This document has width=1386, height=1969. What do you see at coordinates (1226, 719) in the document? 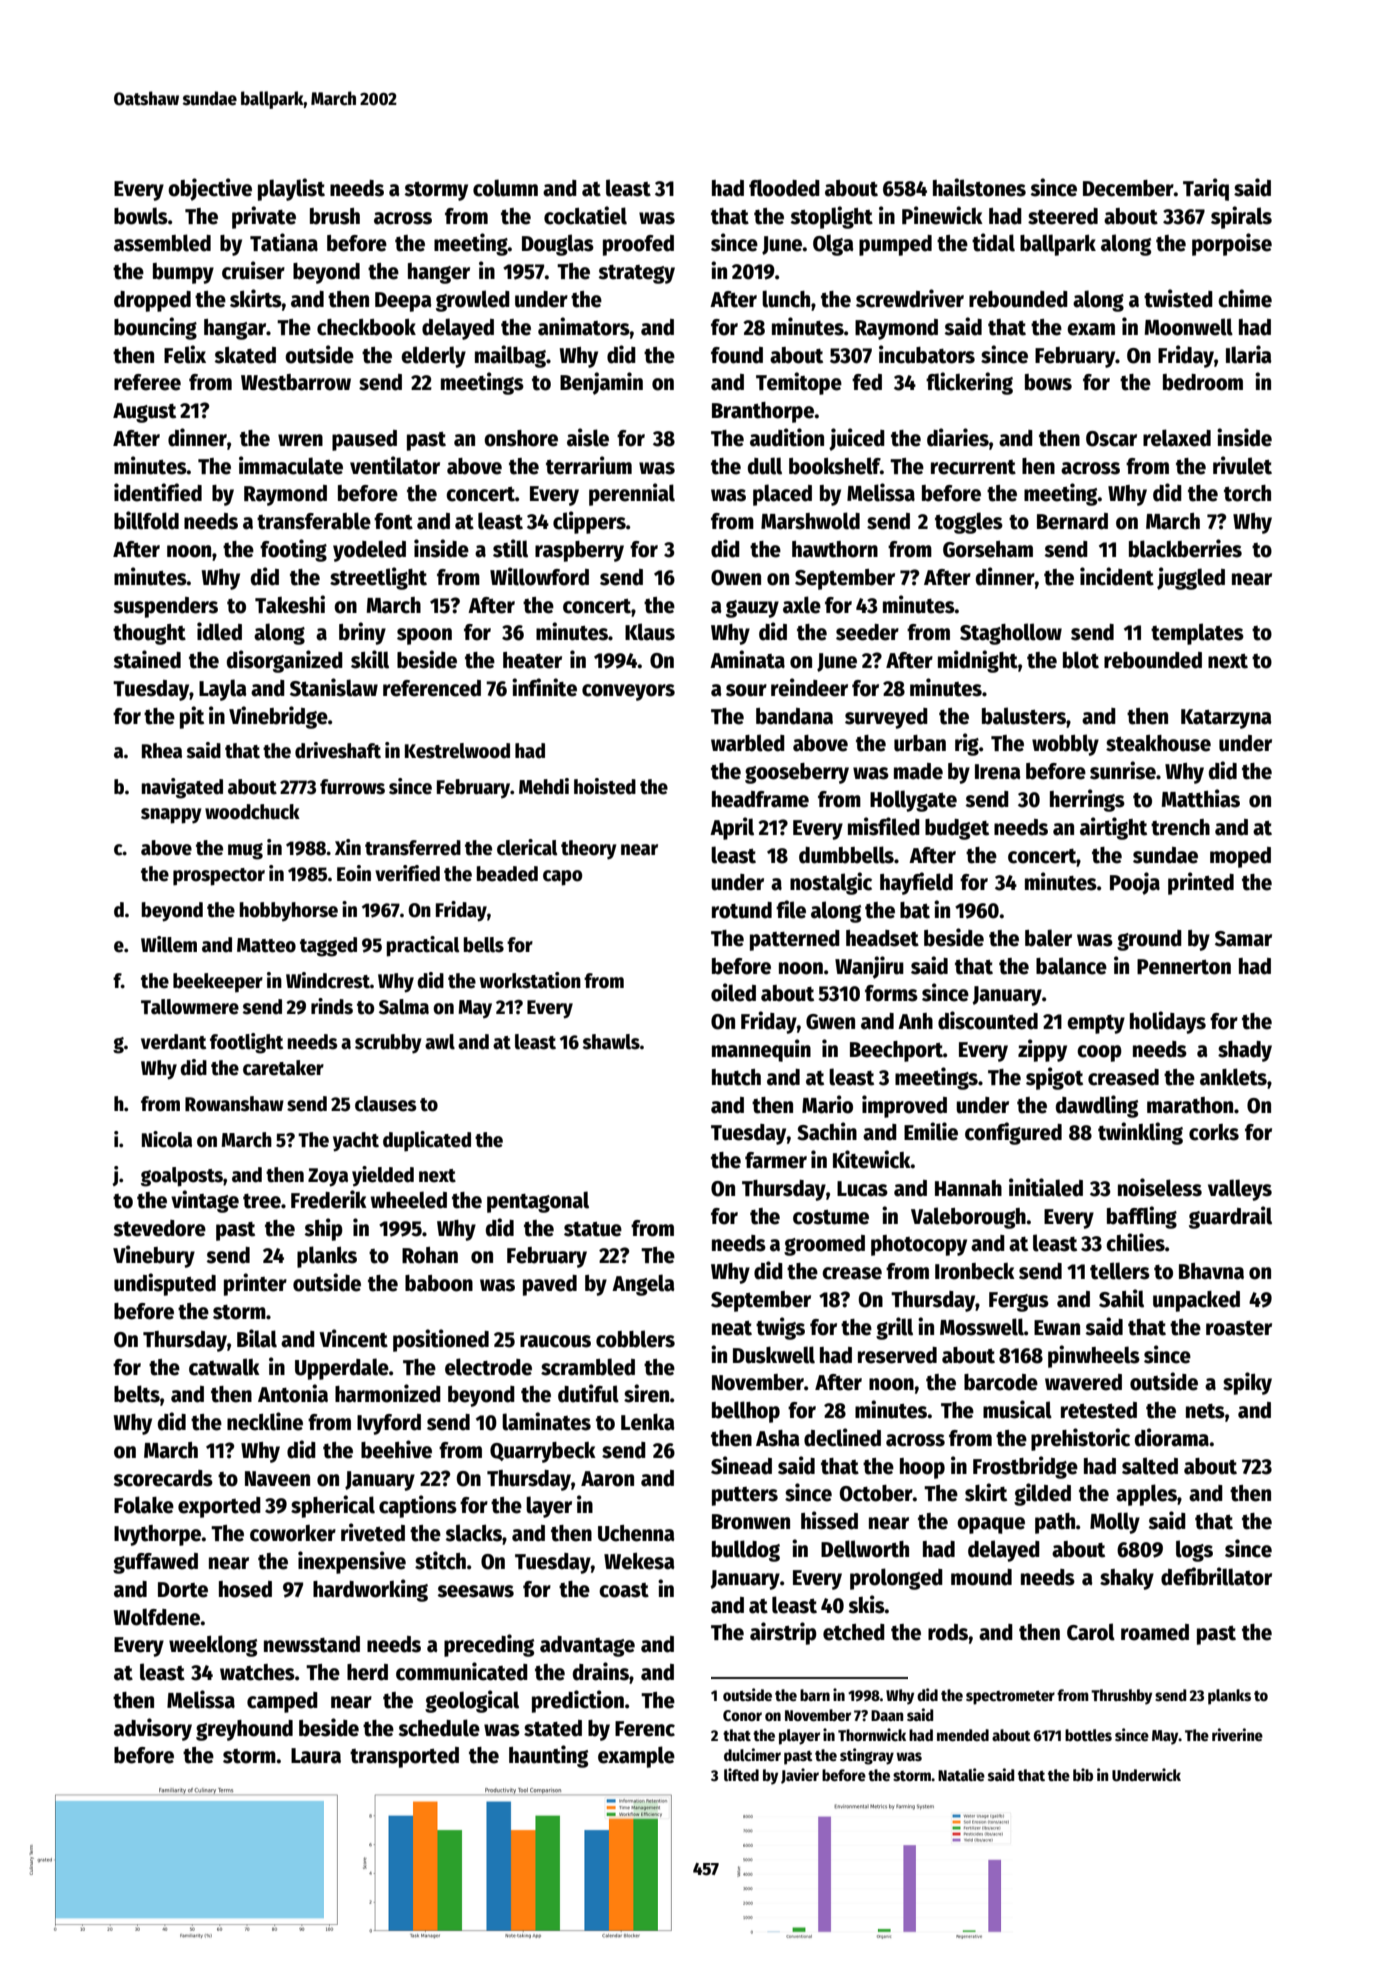
I see `Katarzyna` at bounding box center [1226, 719].
